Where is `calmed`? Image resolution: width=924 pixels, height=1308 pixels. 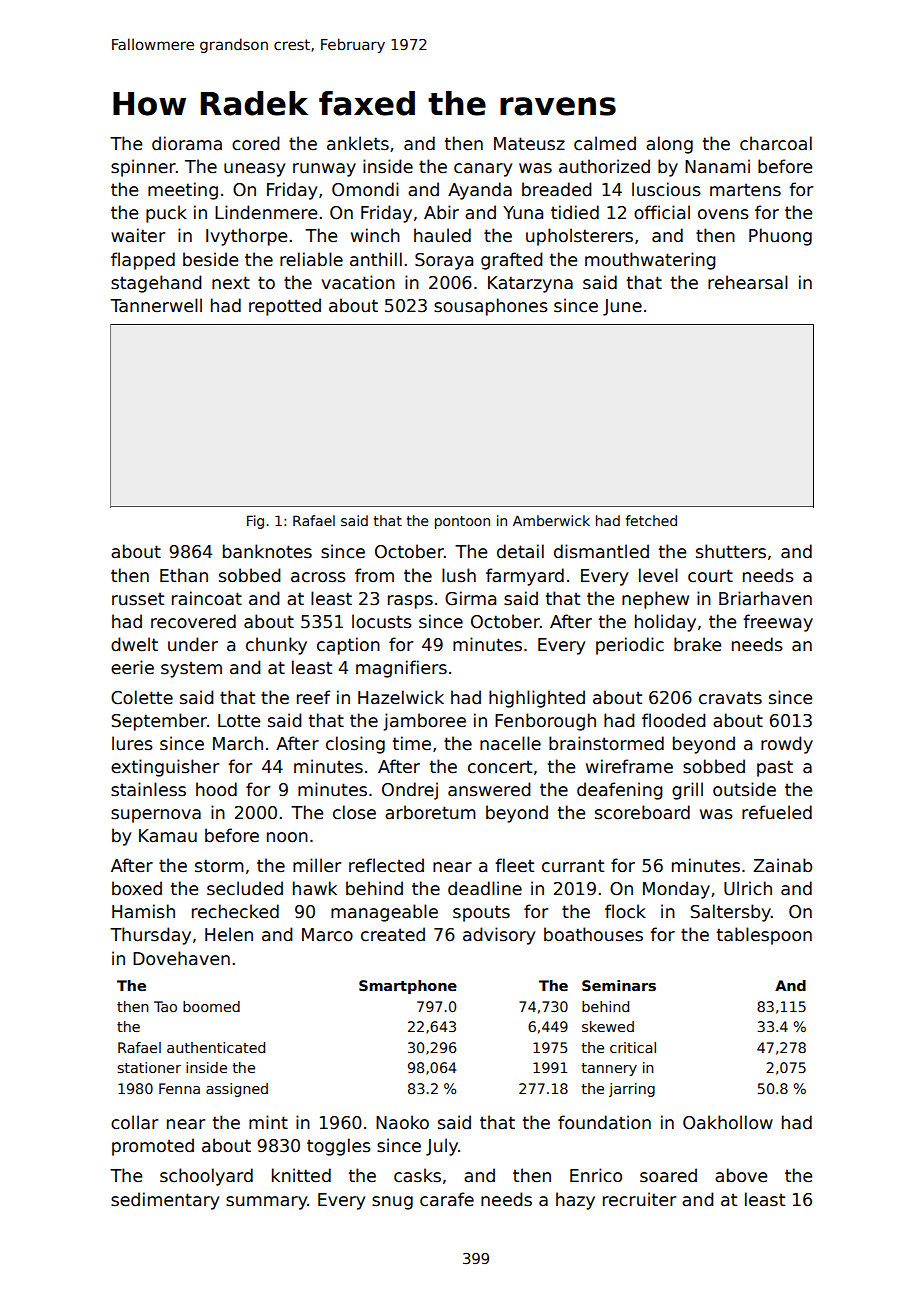 calmed is located at coordinates (605, 143).
